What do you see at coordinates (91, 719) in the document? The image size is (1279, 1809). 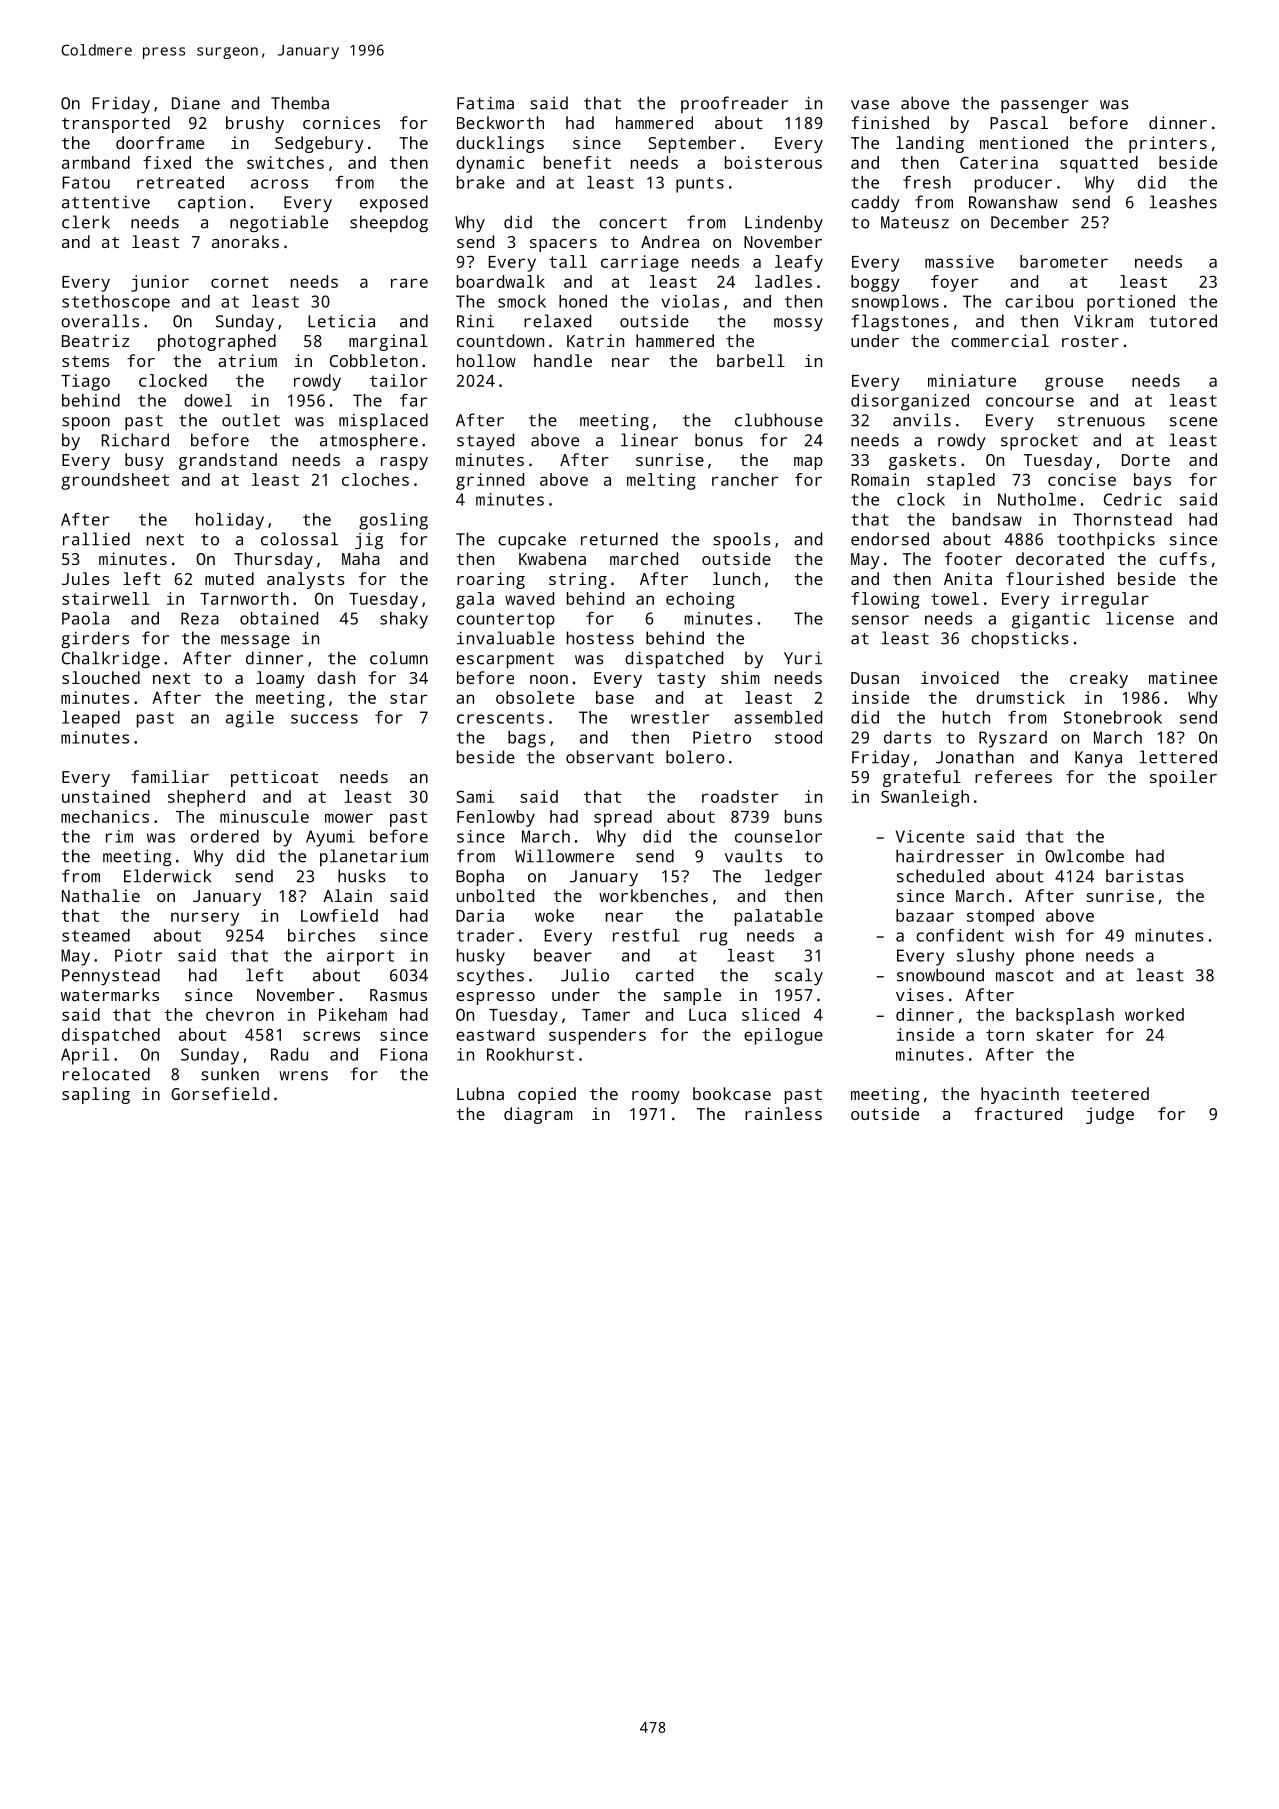 I see `leaped` at bounding box center [91, 719].
